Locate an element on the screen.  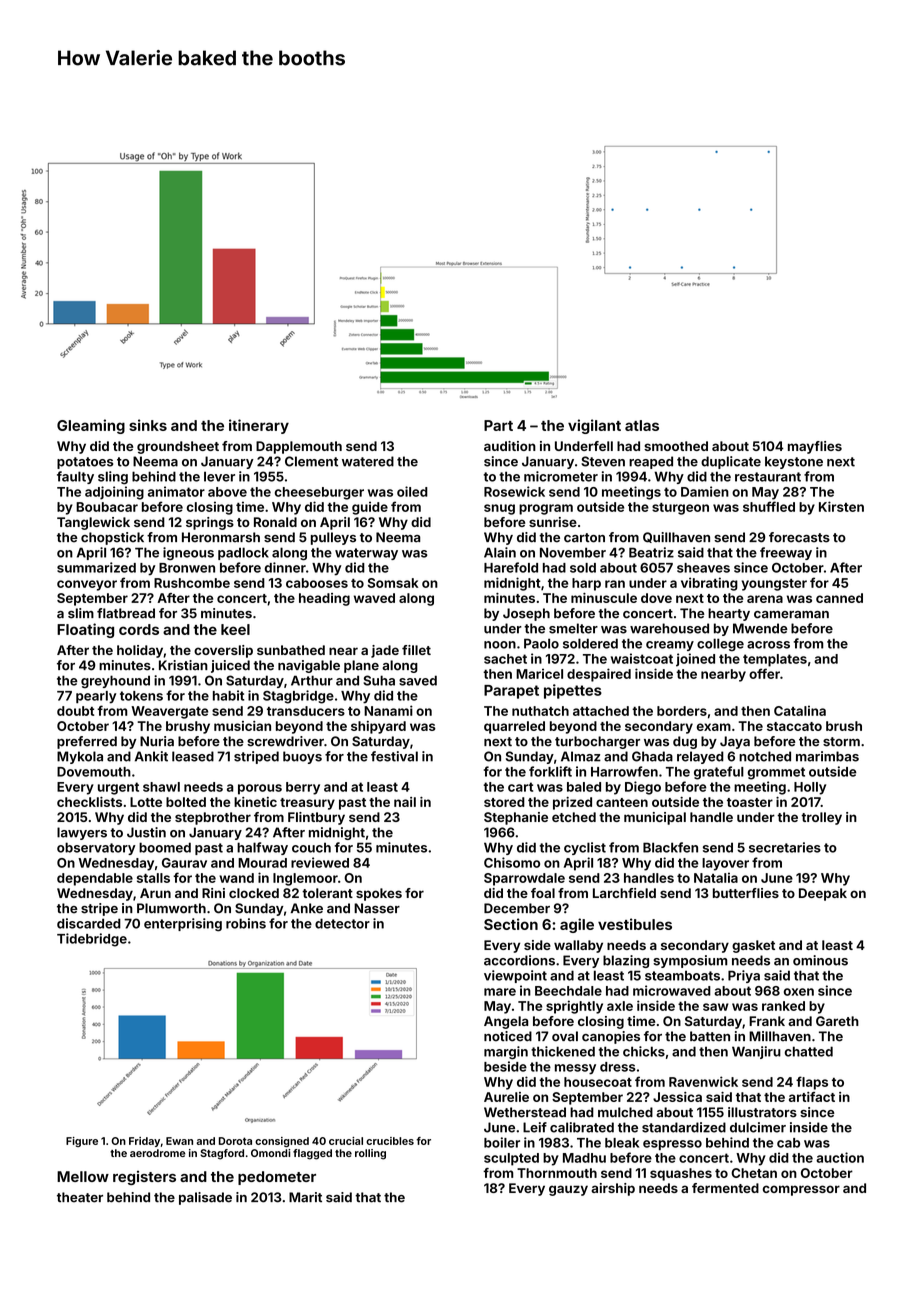
oiled is located at coordinates (412, 491).
